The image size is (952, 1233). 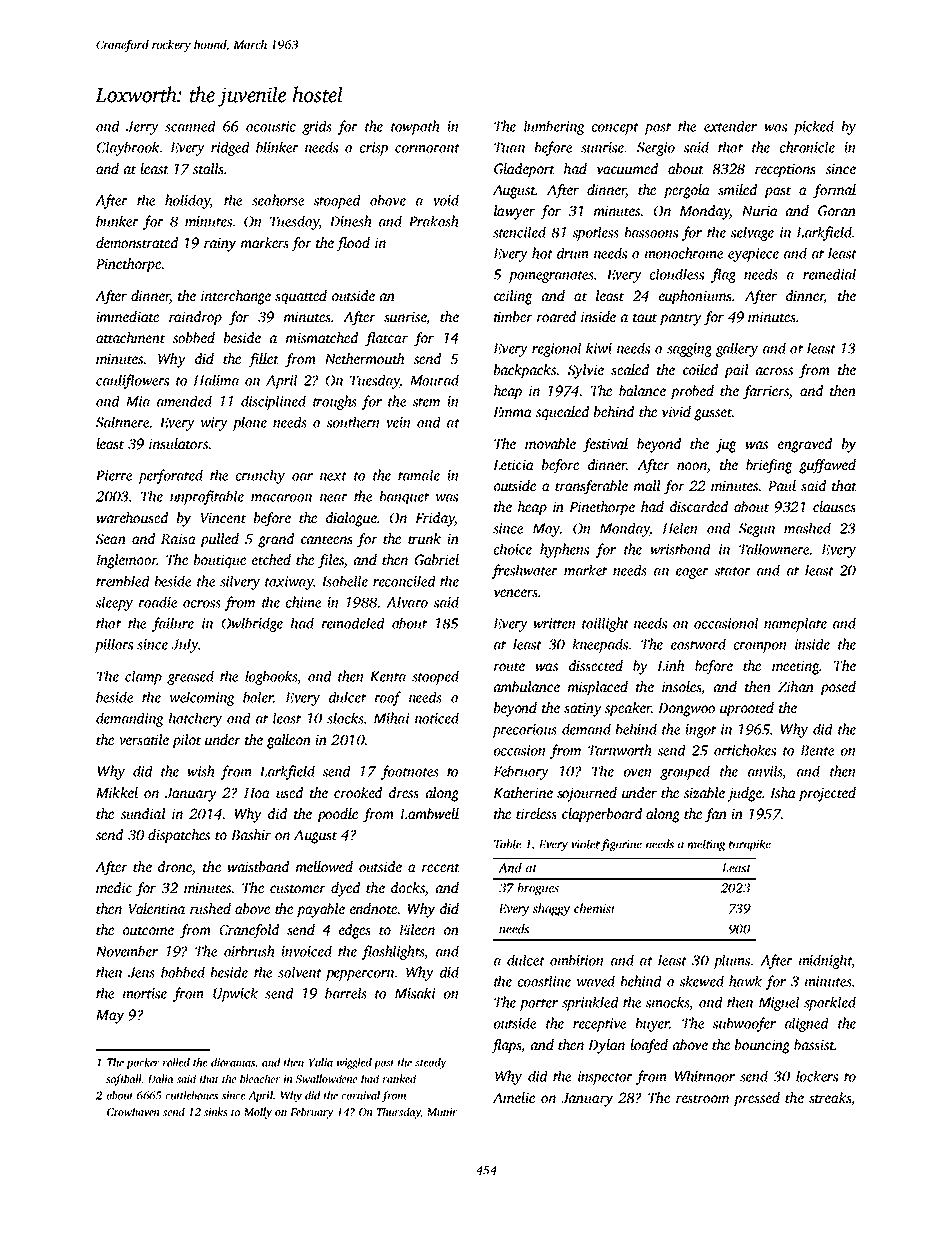 I want to click on pomegranates, so click(x=551, y=277).
